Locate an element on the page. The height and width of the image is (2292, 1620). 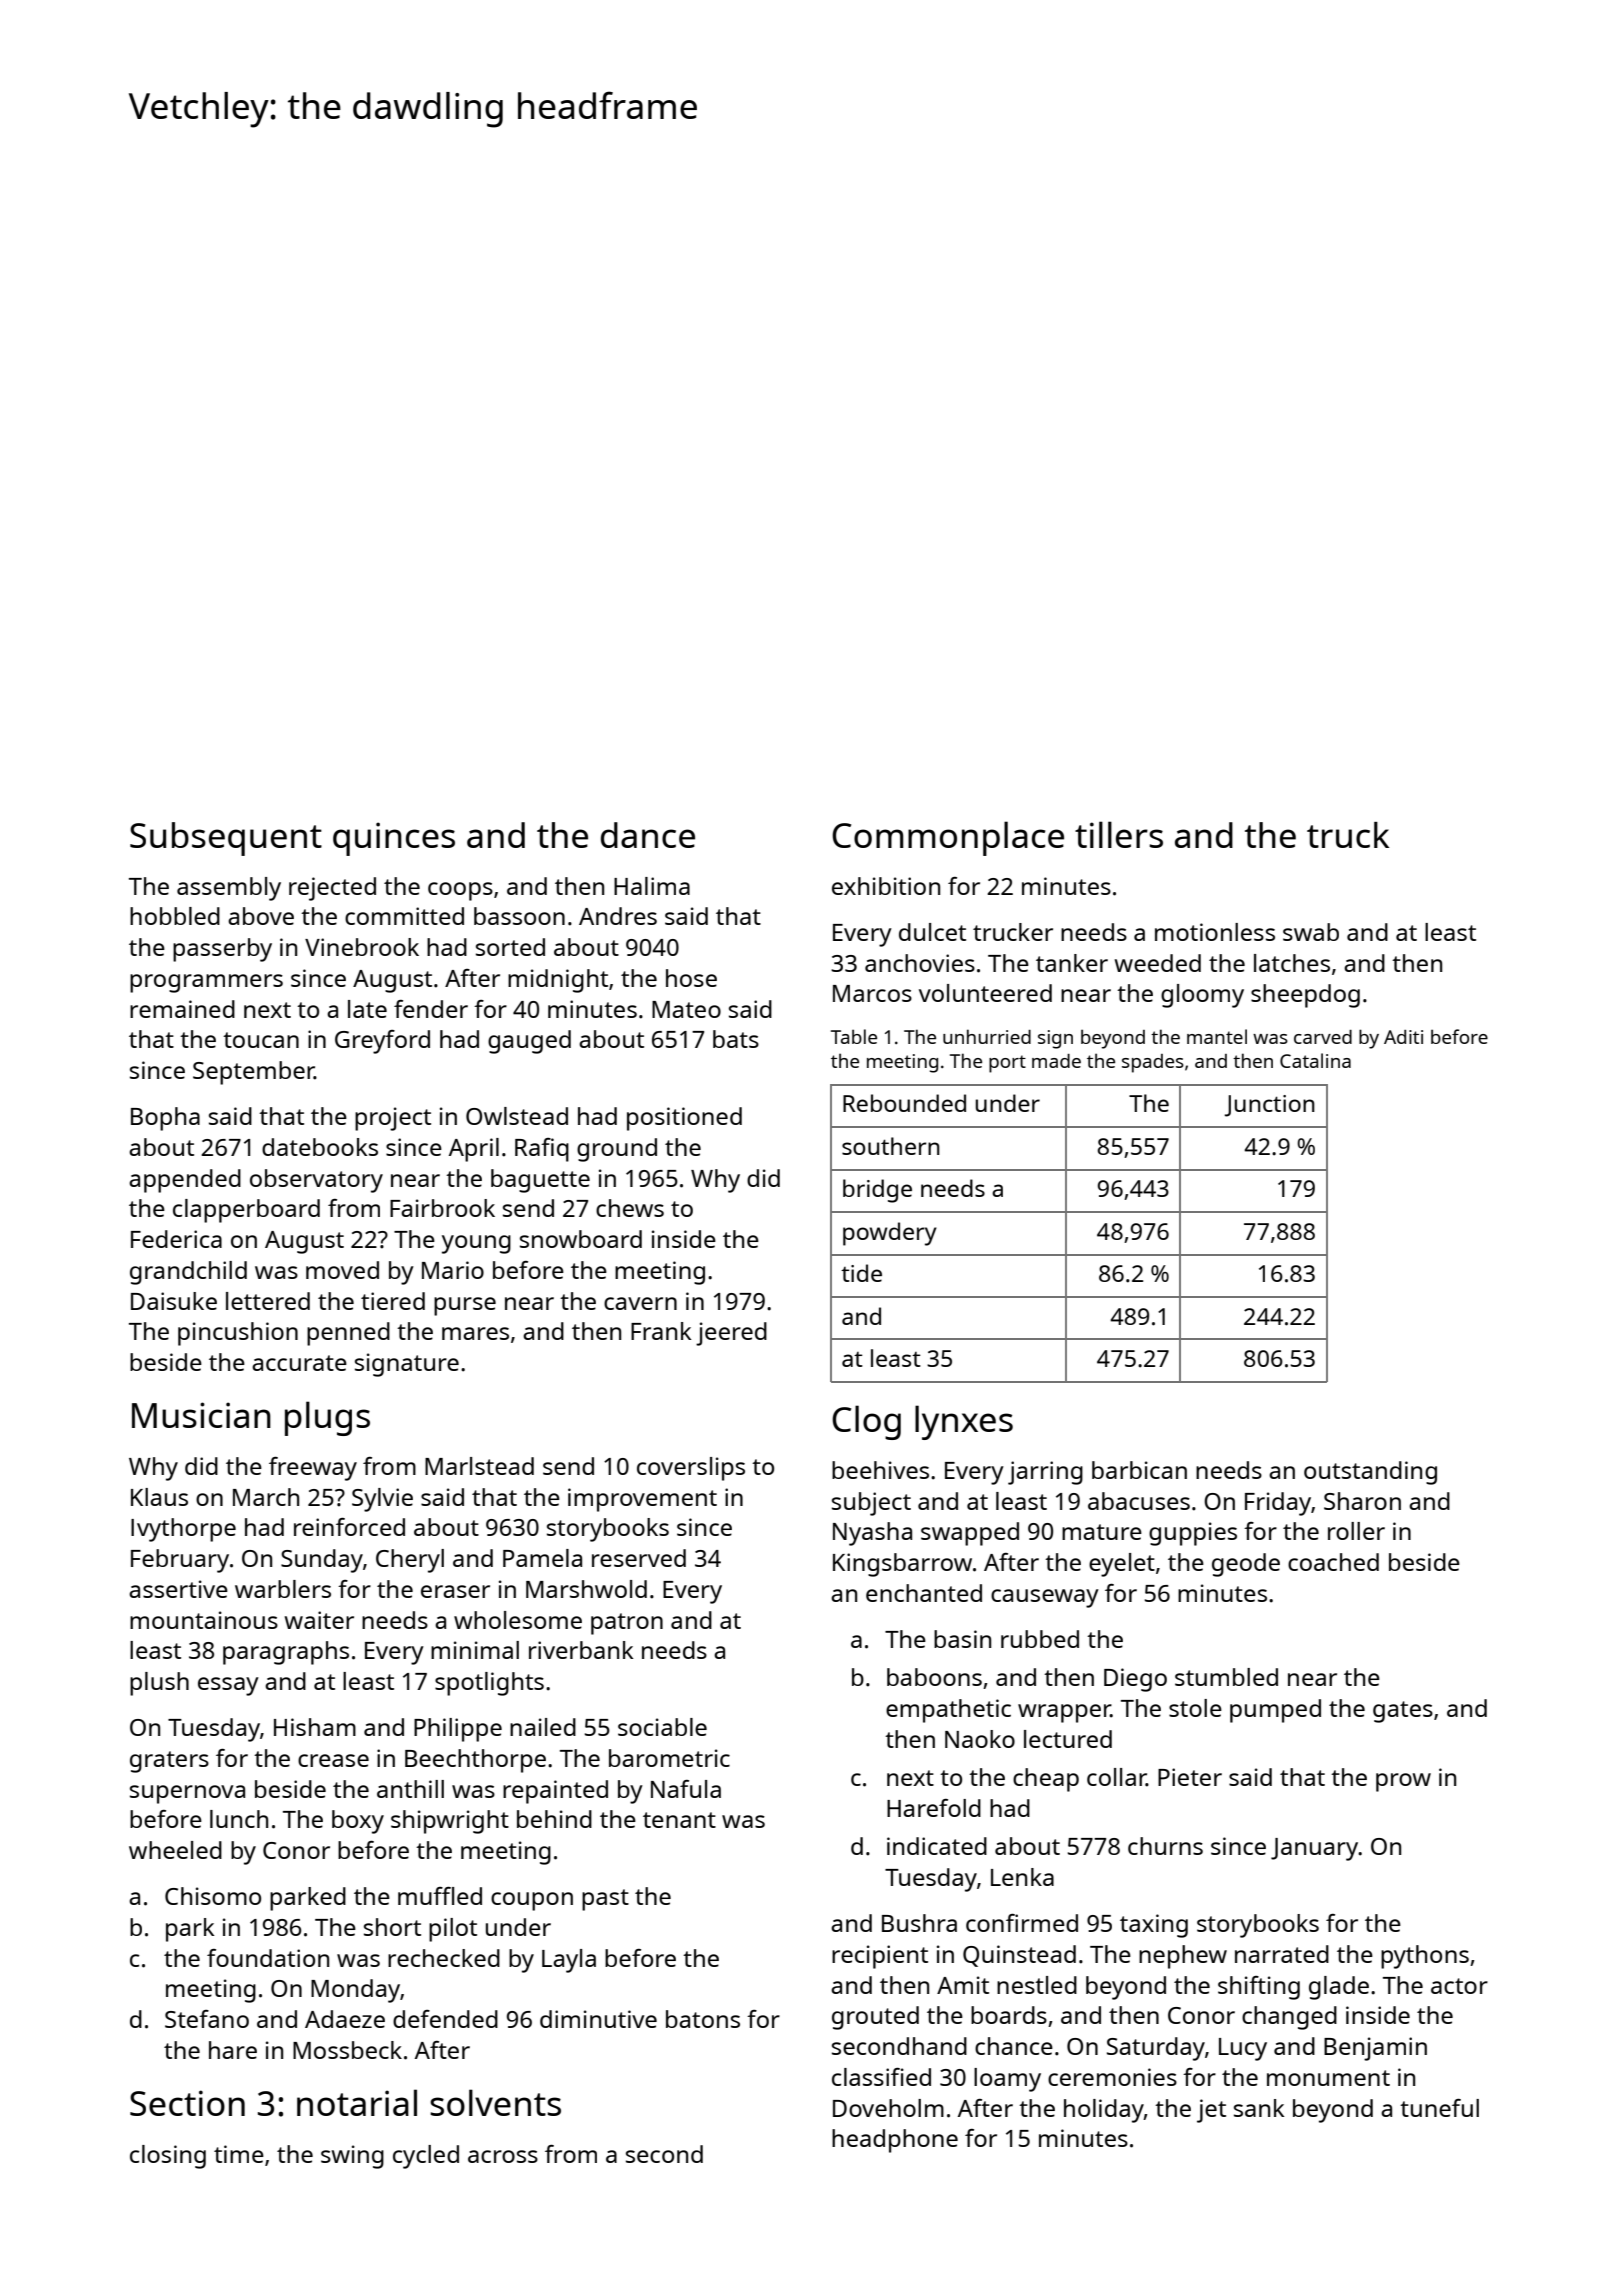
observatory is located at coordinates (316, 1181).
